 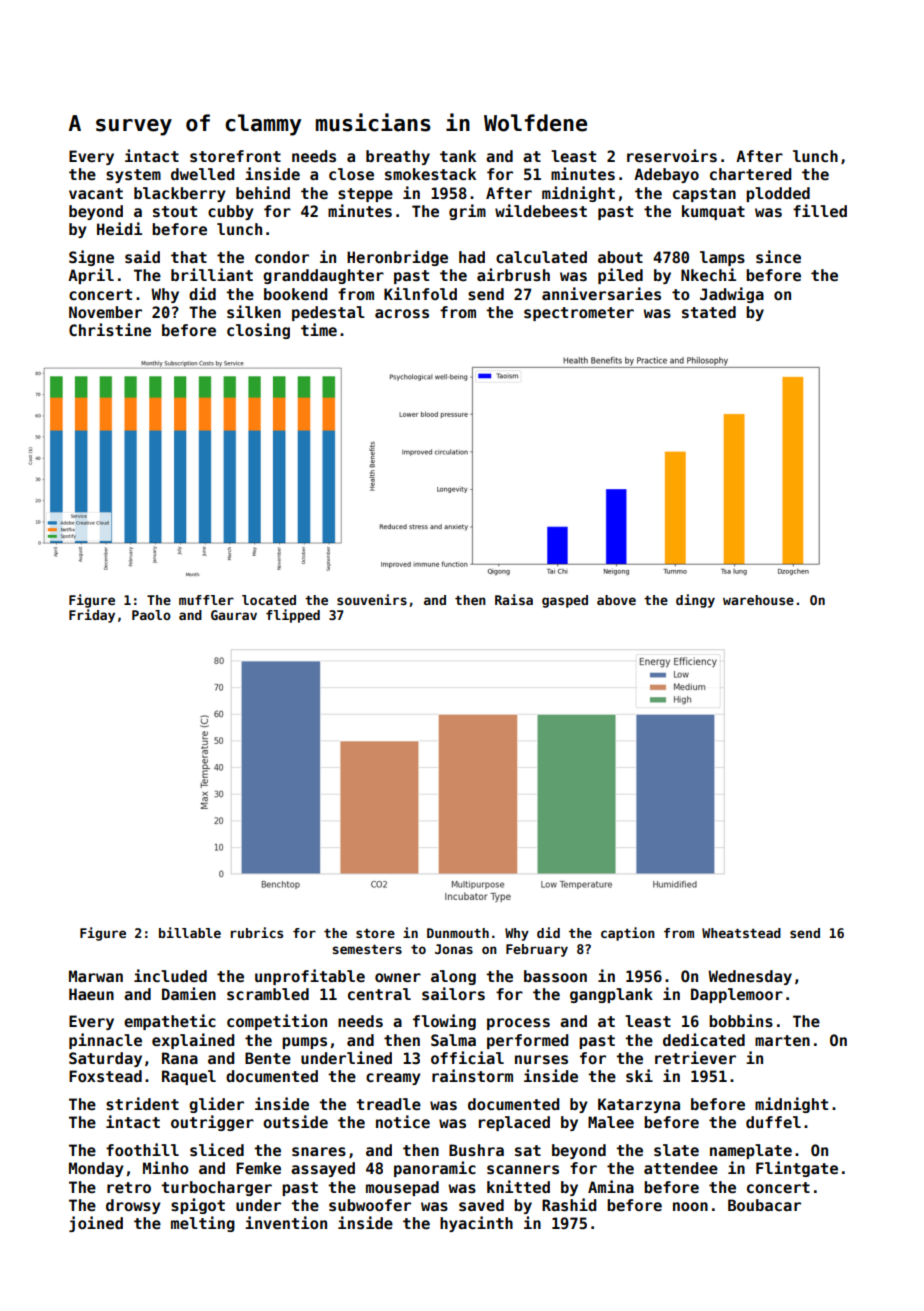 What do you see at coordinates (741, 1020) in the document?
I see `bobbins` at bounding box center [741, 1020].
